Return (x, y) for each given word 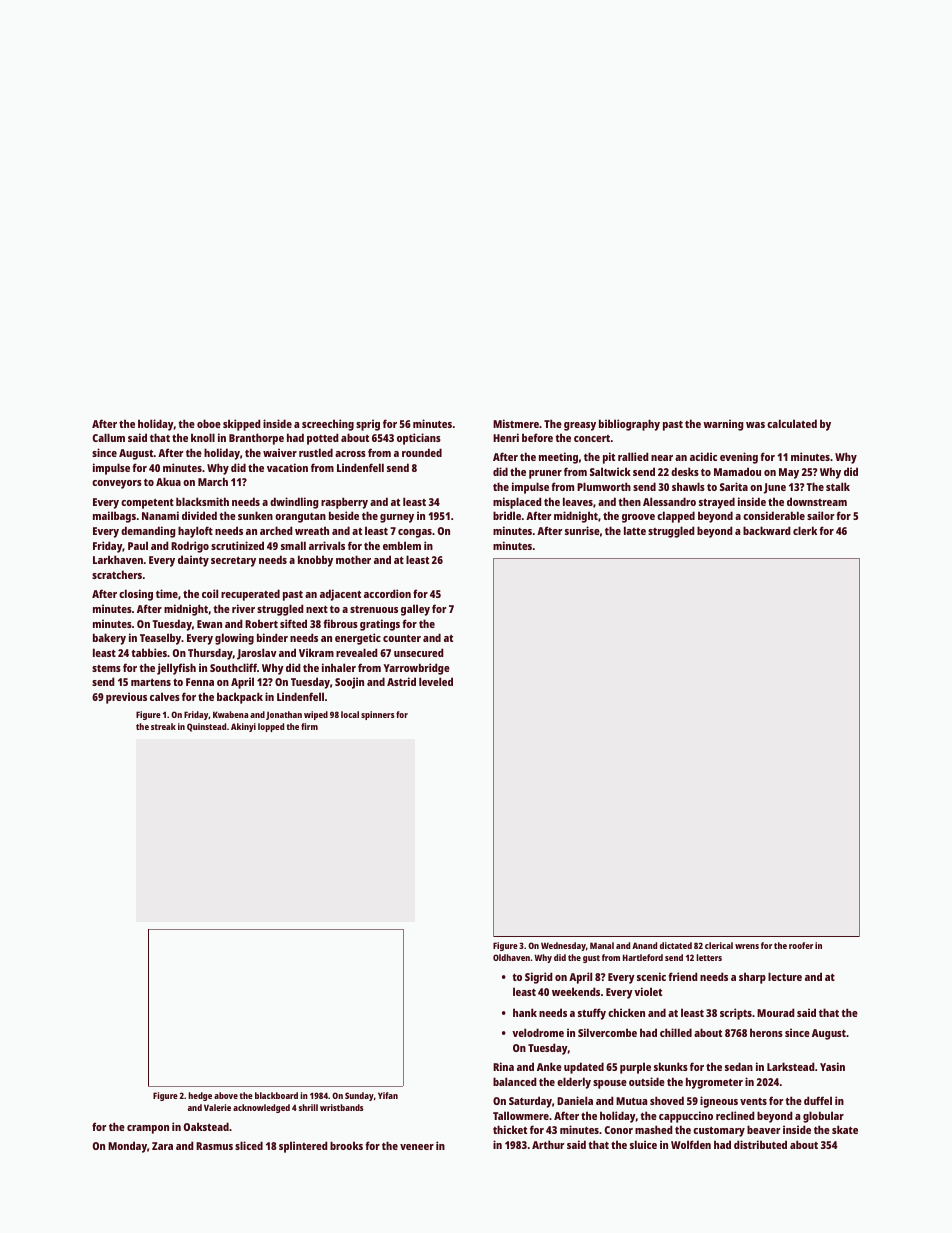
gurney (397, 518)
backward (767, 530)
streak (163, 726)
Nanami (160, 515)
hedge (200, 1096)
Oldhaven (511, 957)
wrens (747, 946)
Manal (602, 945)
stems (106, 668)
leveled (436, 681)
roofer (801, 945)
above (226, 1095)
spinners (378, 715)
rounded (422, 452)
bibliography (629, 425)
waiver (280, 452)
